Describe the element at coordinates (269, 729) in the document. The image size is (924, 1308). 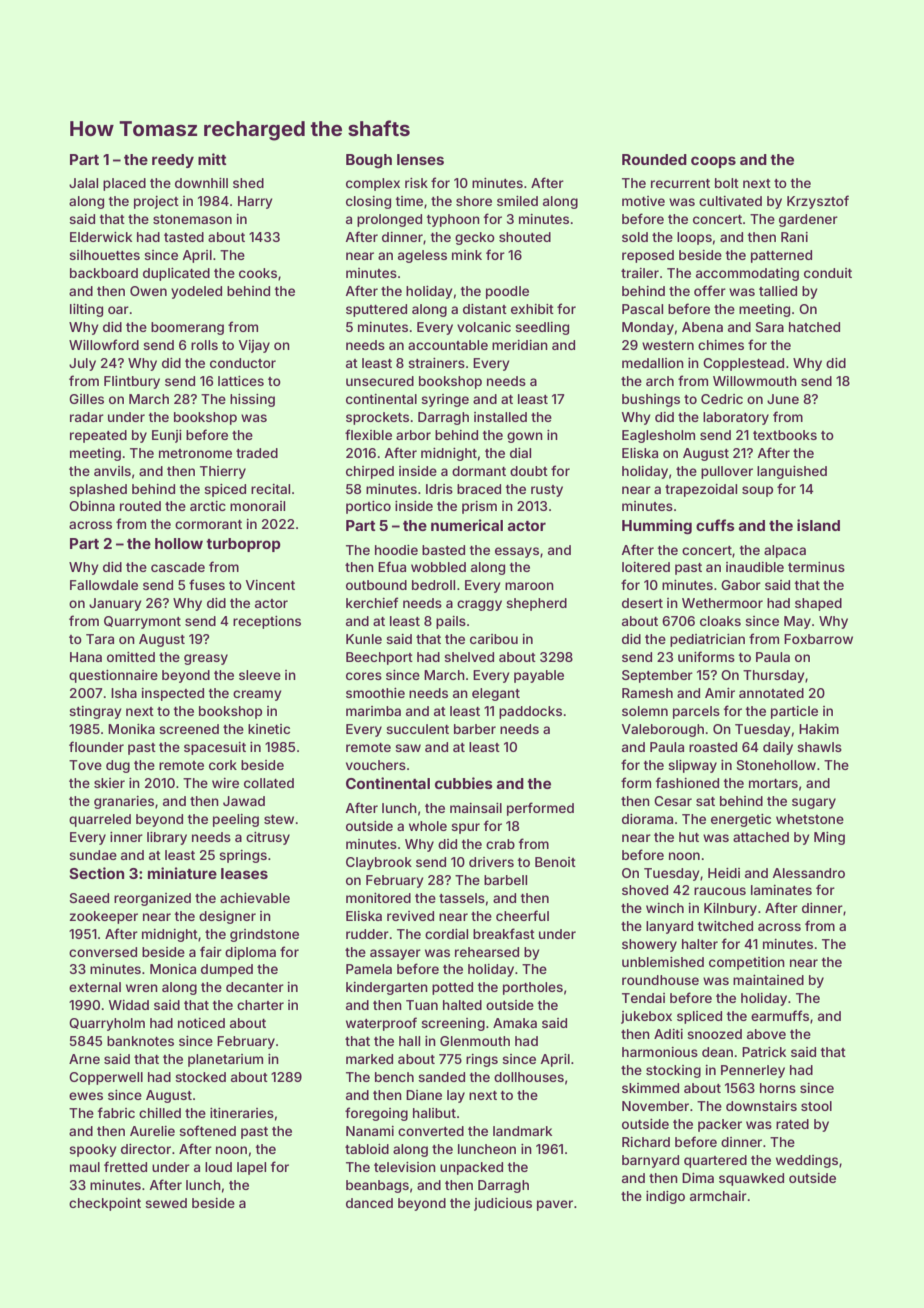
I see `kinetic` at that location.
